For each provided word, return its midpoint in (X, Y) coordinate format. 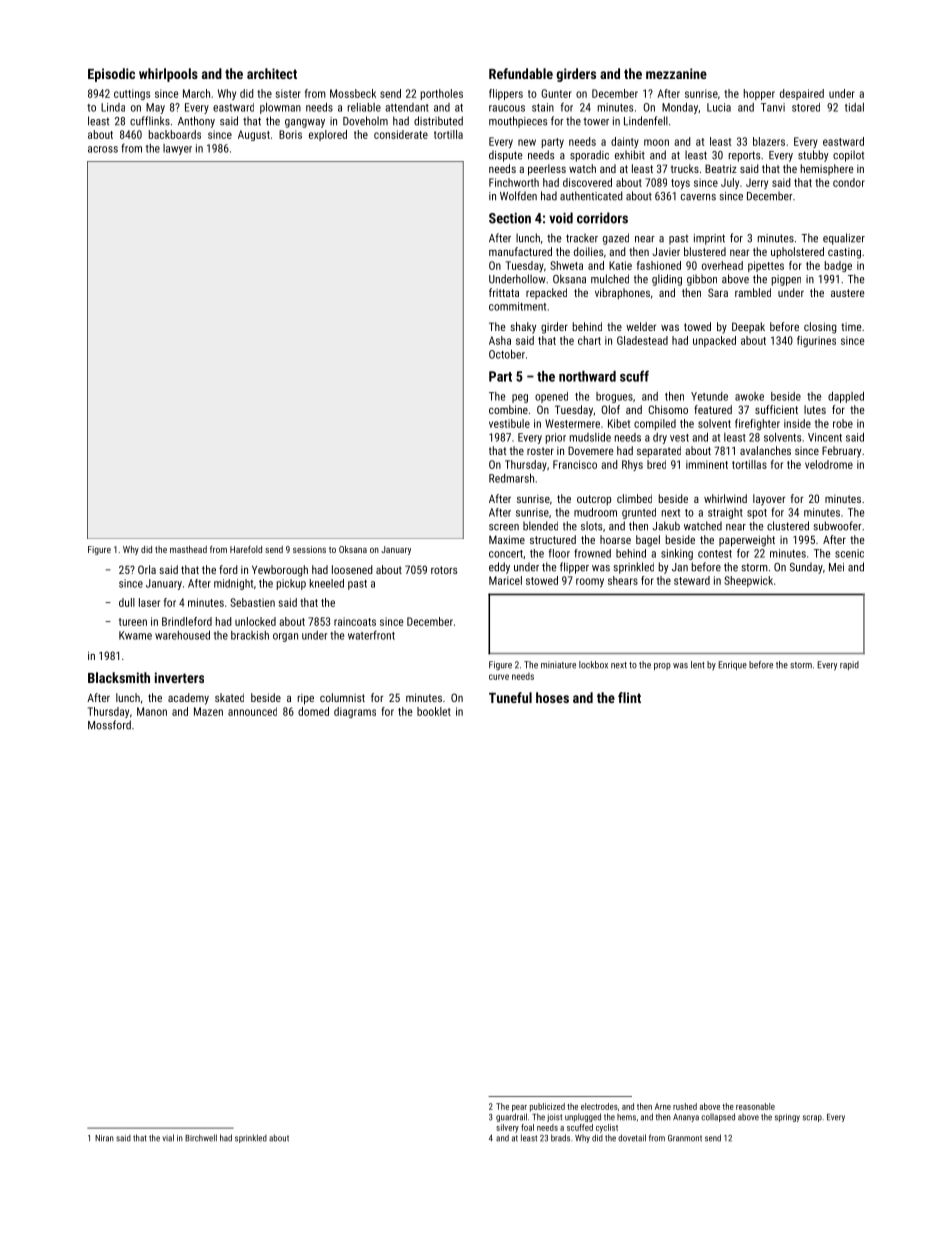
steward (692, 580)
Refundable (521, 73)
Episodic (111, 75)
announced (252, 711)
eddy (499, 568)
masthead (188, 549)
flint (629, 697)
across (103, 149)
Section (510, 218)
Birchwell (201, 1138)
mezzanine (676, 73)
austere (848, 293)
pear (519, 1108)
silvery (507, 1128)
